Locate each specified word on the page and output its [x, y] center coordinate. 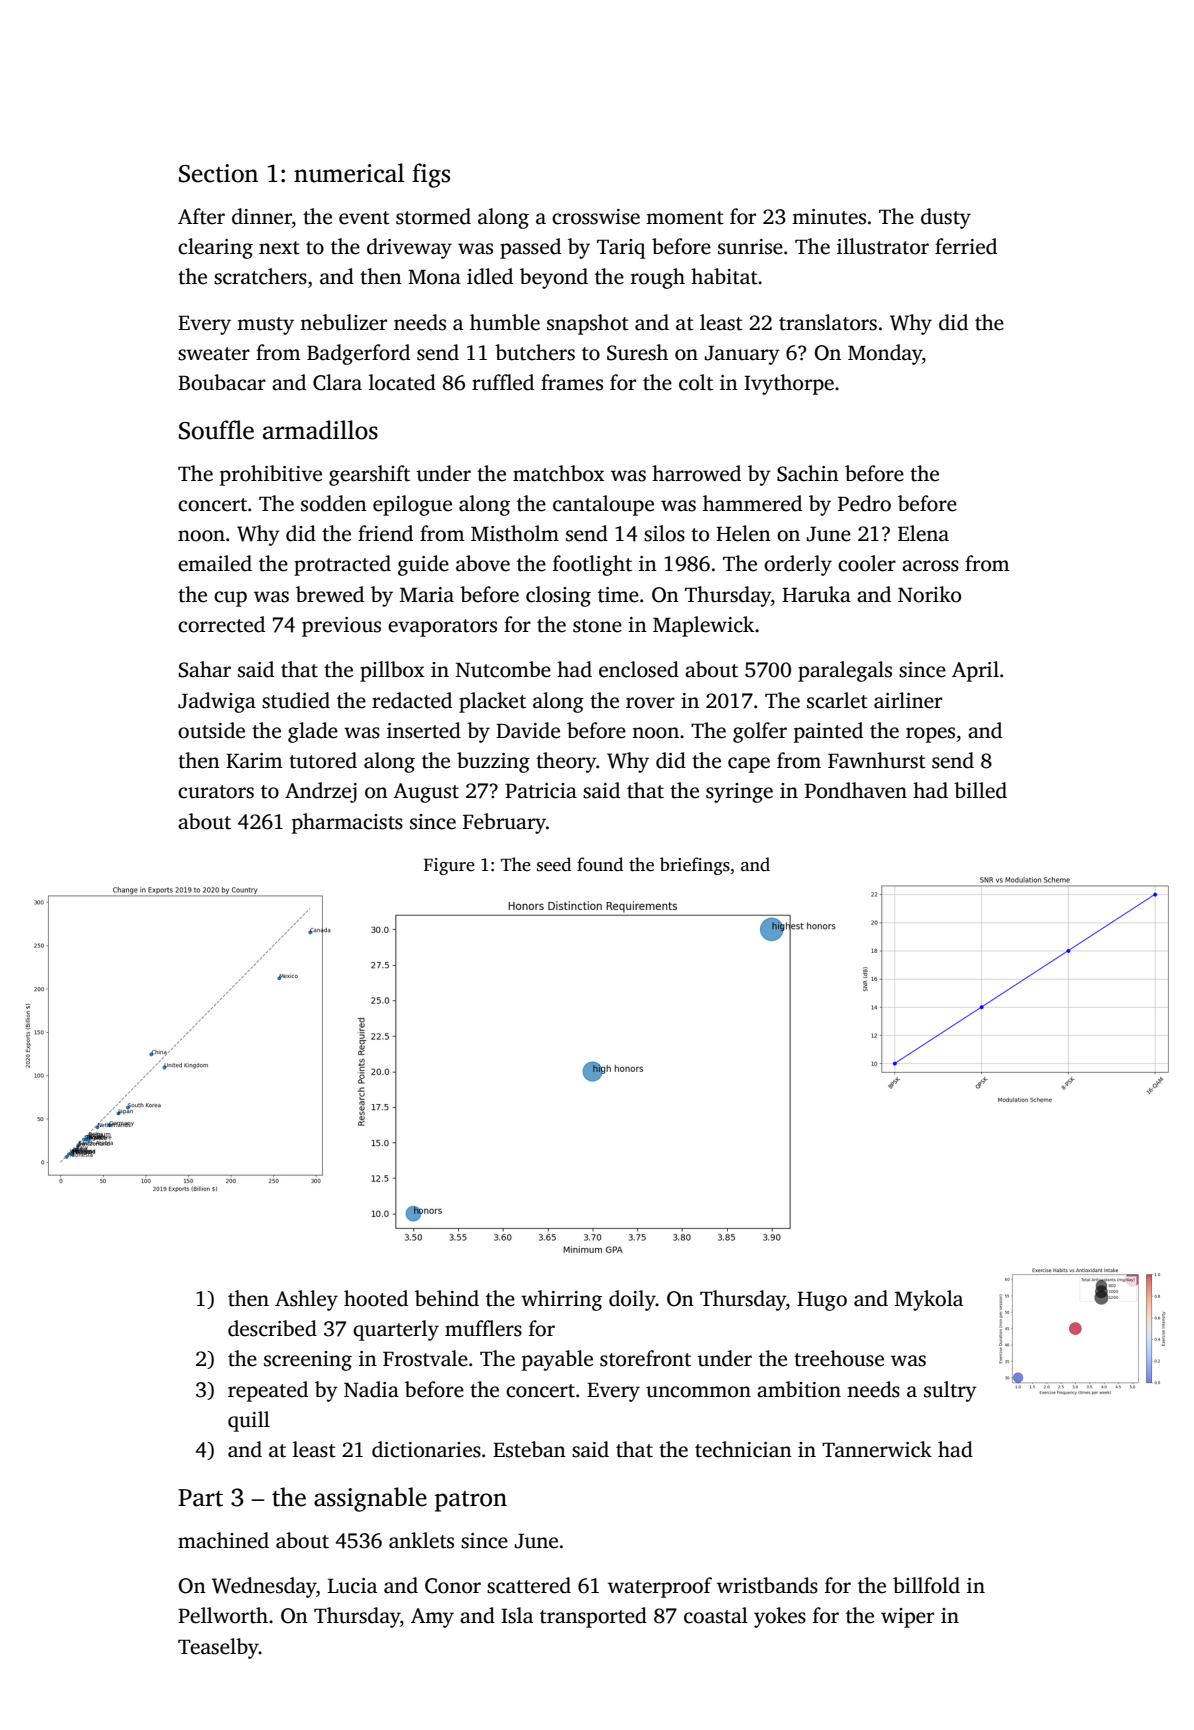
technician [743, 1449]
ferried [966, 246]
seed [554, 864]
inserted [424, 730]
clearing [215, 248]
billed [980, 790]
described [272, 1328]
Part [200, 1498]
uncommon [698, 1392]
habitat [724, 276]
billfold [926, 1585]
